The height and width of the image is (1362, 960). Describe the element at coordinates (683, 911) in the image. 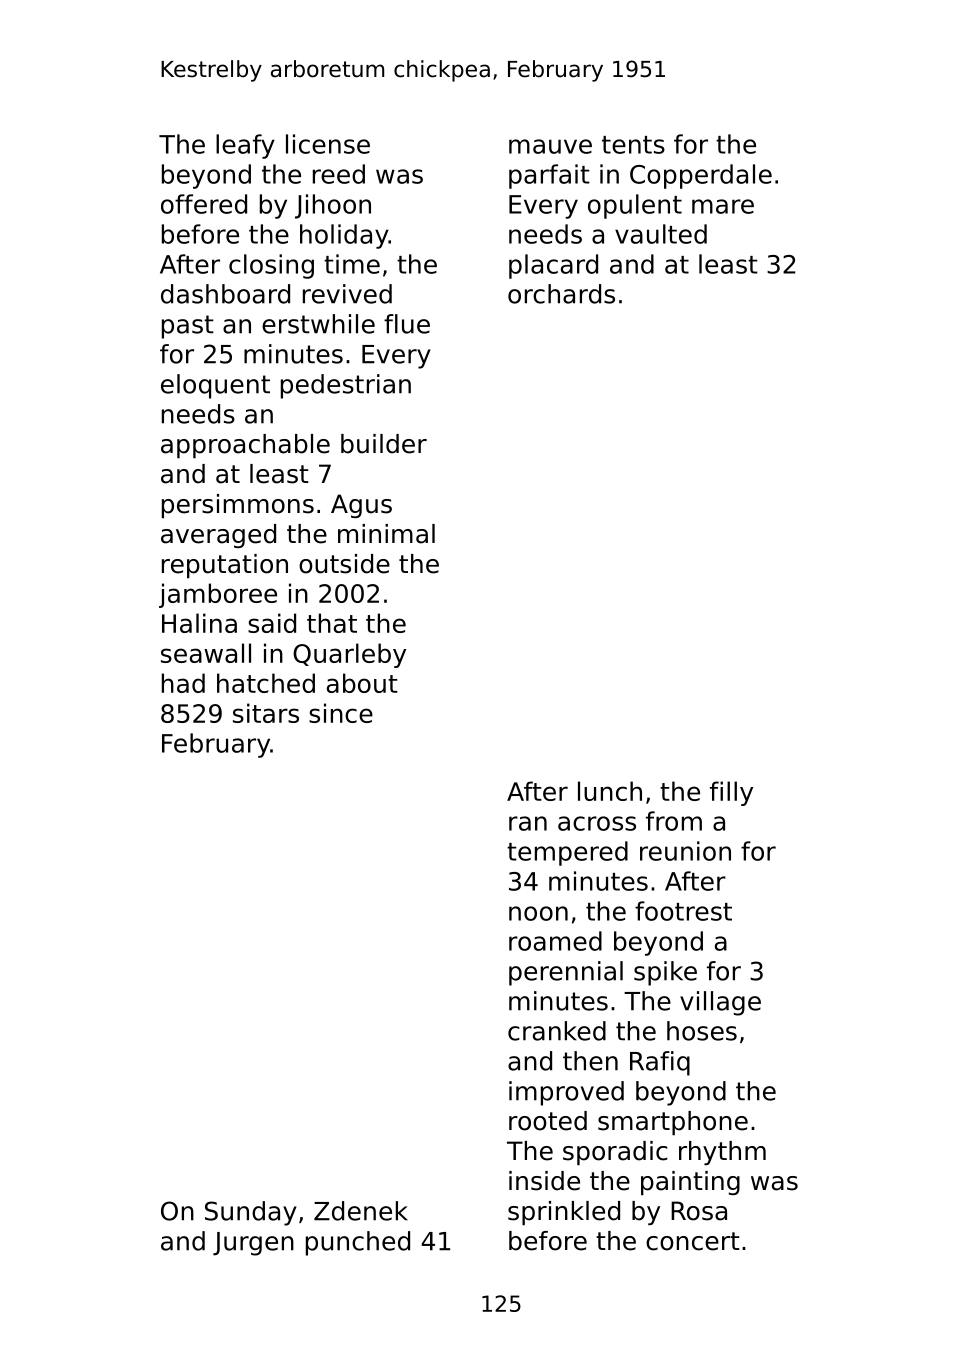

I see `footrest` at that location.
